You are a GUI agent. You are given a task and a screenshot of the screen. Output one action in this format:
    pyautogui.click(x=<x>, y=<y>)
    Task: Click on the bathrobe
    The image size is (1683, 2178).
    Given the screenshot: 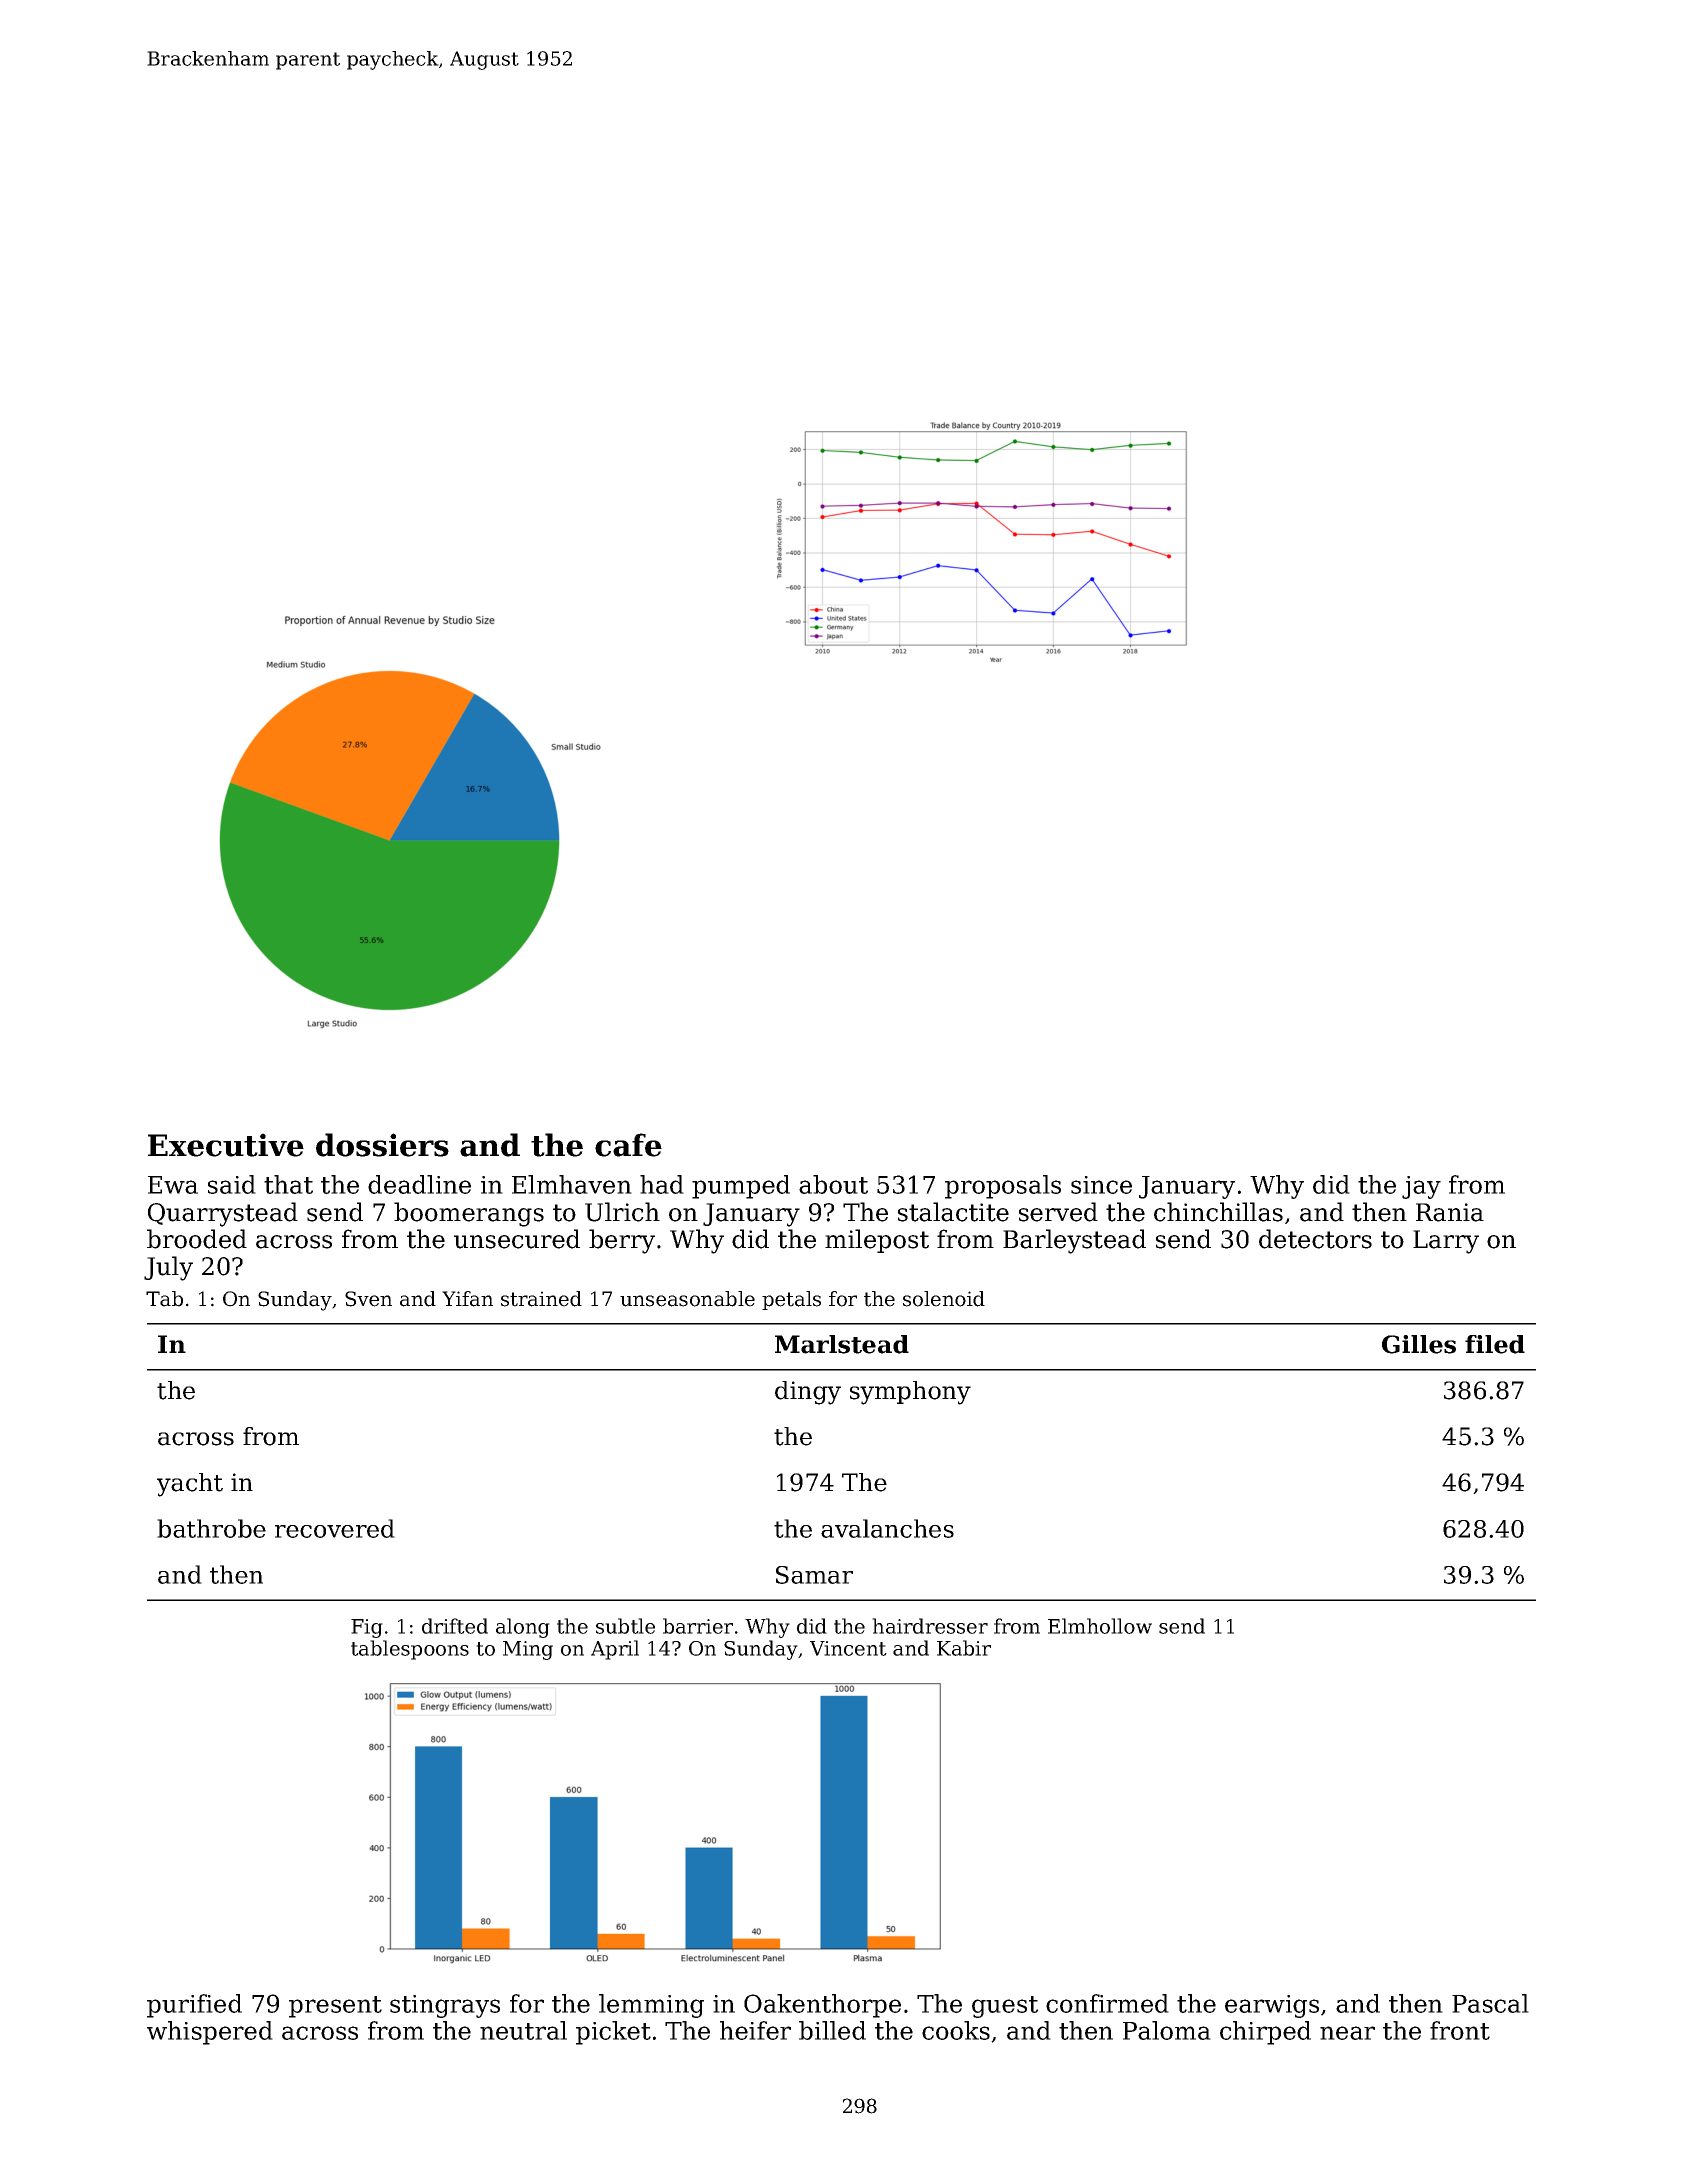 What is the action you would take?
    pyautogui.click(x=211, y=1528)
